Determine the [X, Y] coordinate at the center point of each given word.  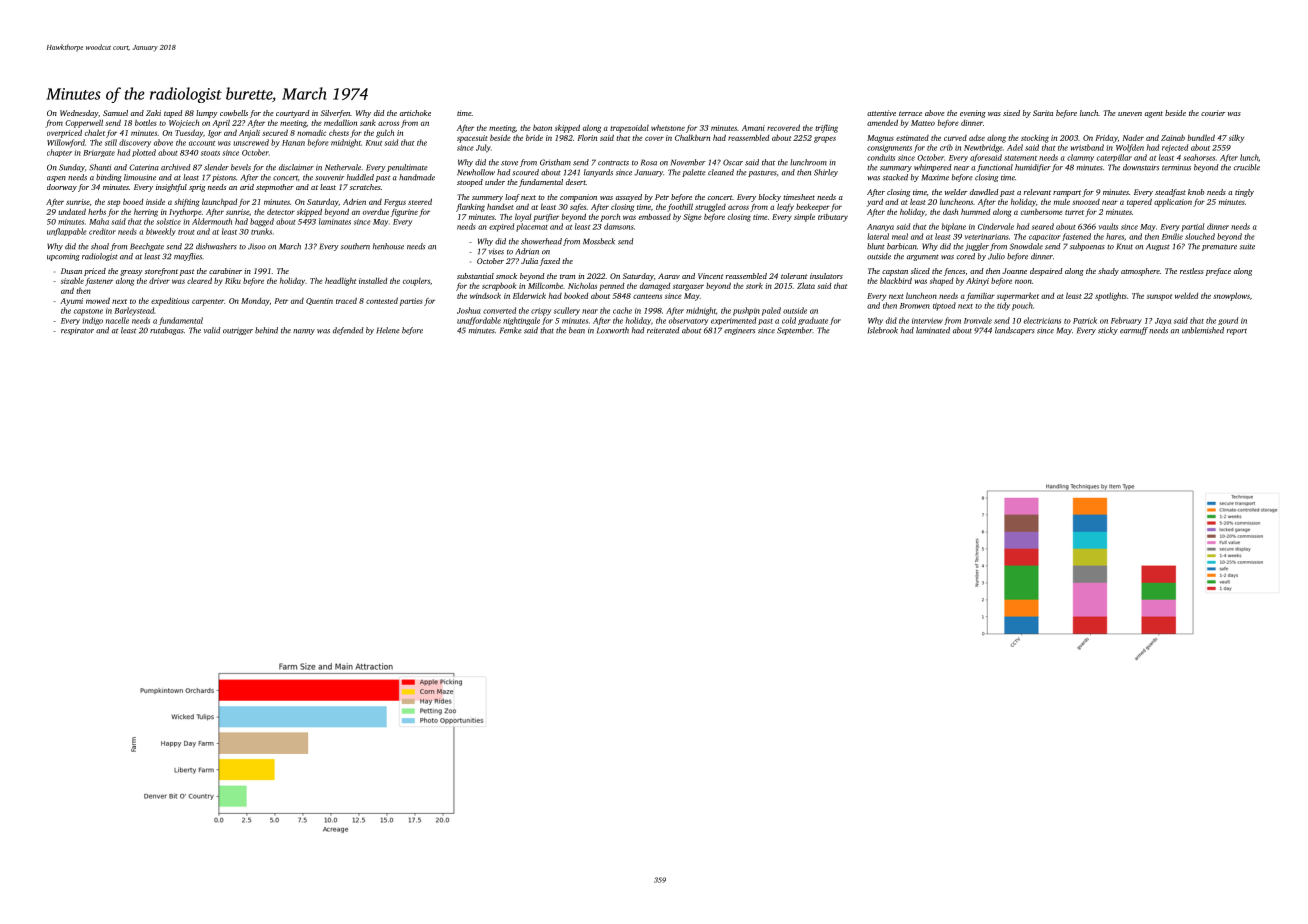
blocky [770, 198]
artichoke [415, 113]
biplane [954, 227]
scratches [365, 187]
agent [1154, 114]
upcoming [63, 258]
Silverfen [335, 114]
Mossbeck [599, 241]
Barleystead [134, 311]
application [1173, 203]
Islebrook [882, 330]
